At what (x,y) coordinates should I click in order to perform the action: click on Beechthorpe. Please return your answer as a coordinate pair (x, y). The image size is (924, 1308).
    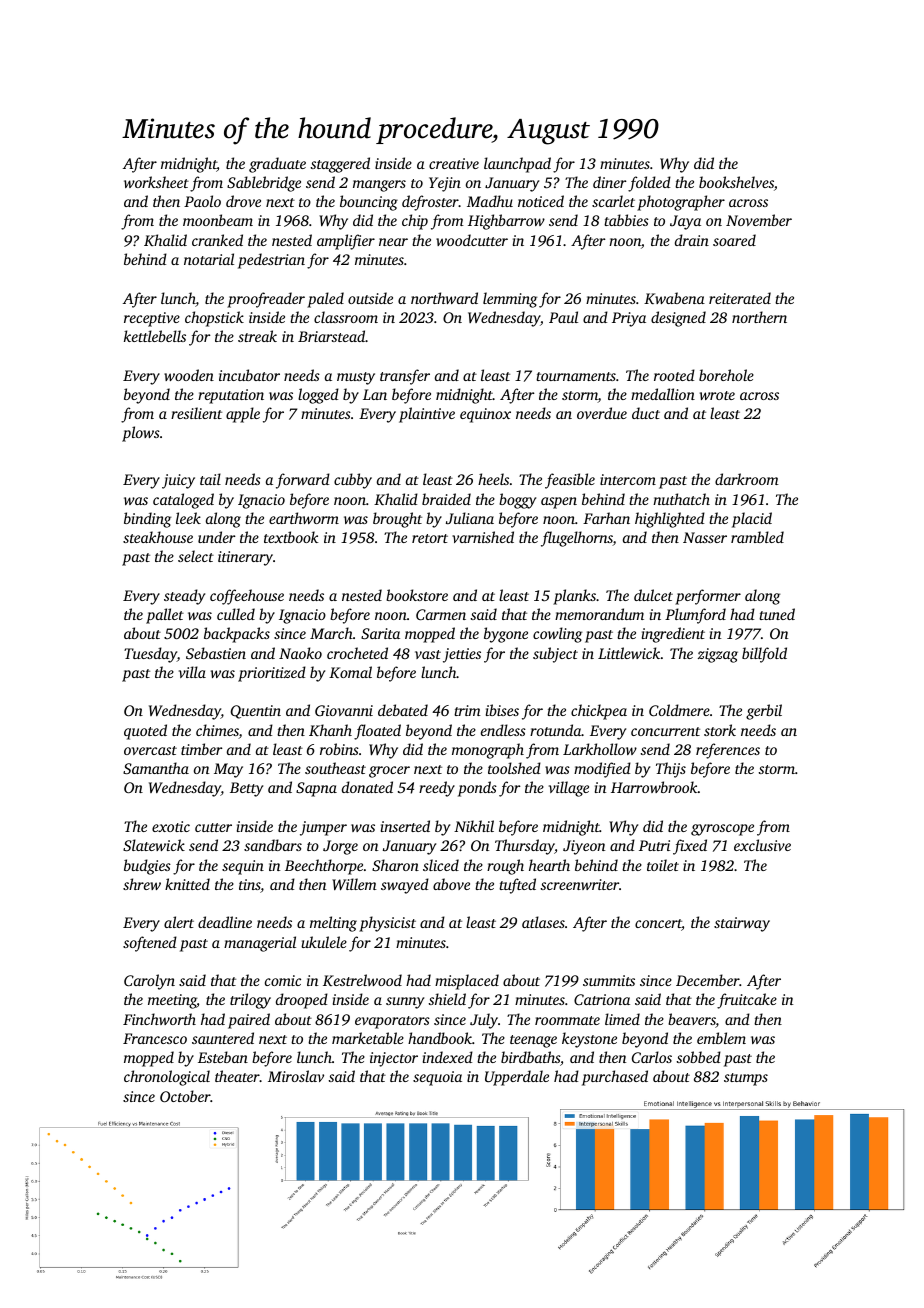
    Looking at the image, I should click on (324, 867).
